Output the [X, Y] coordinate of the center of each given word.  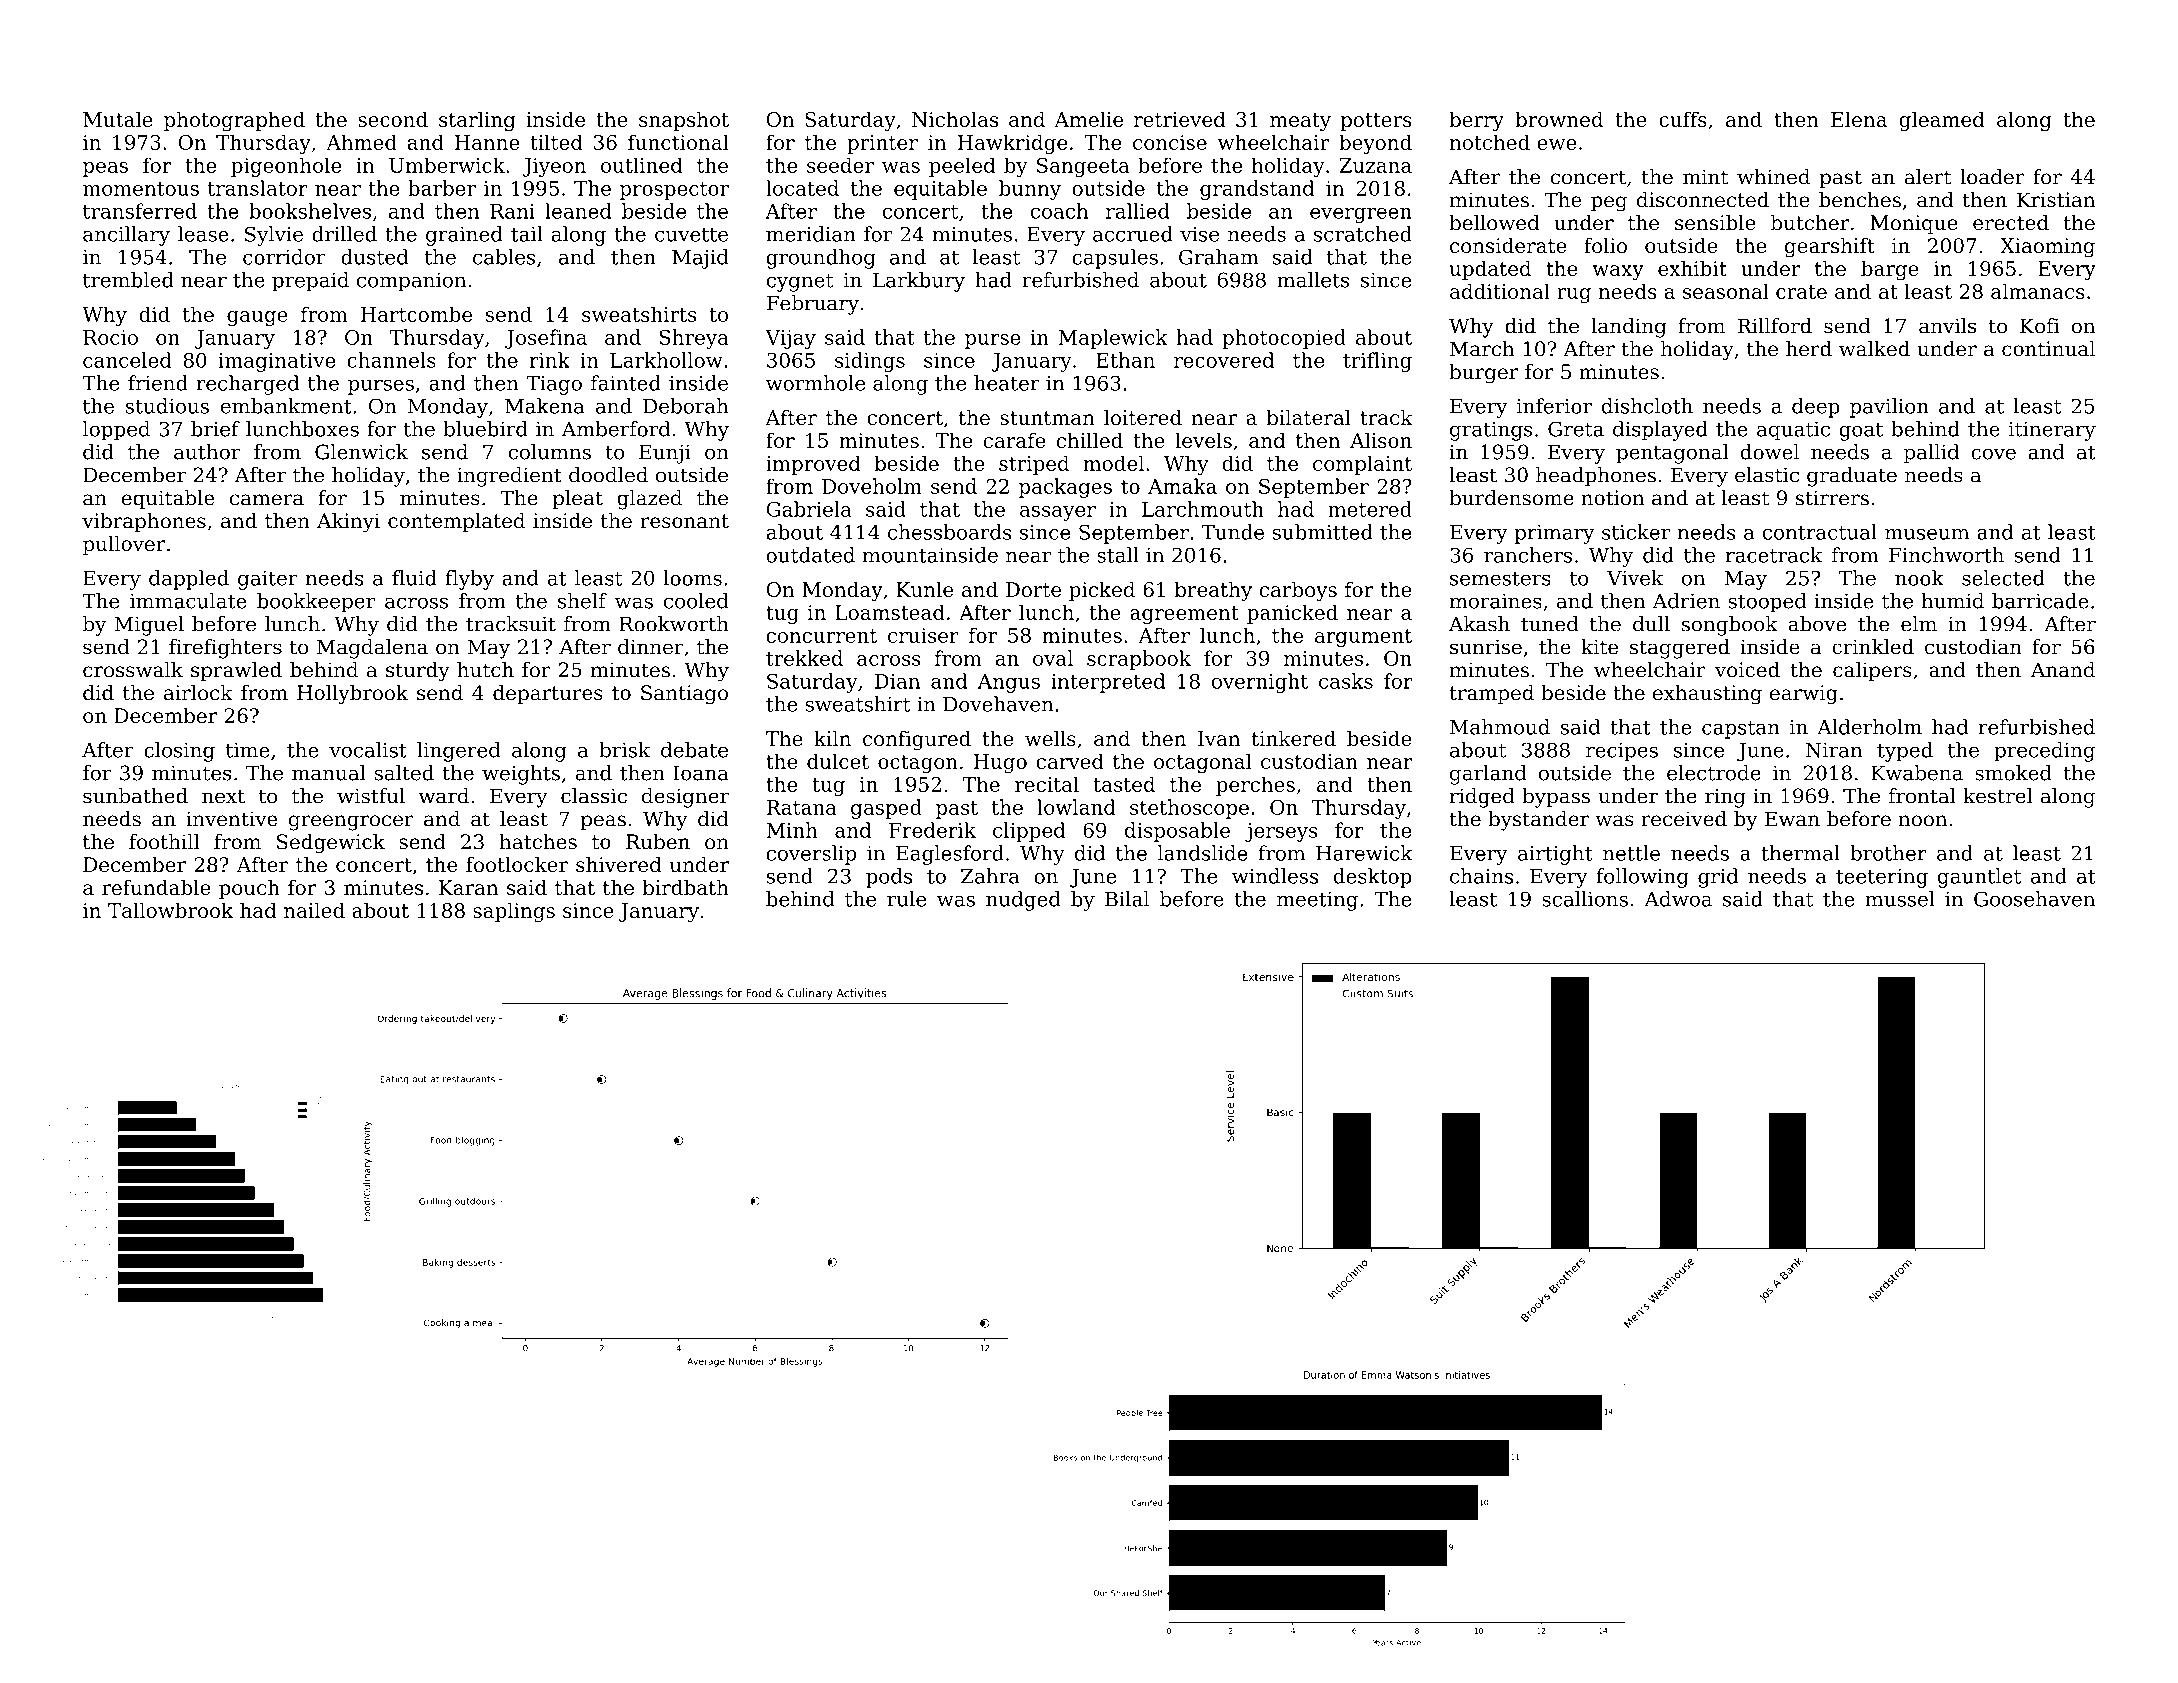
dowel [1770, 452]
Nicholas [955, 119]
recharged [247, 385]
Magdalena [372, 649]
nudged [1023, 901]
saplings [514, 912]
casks [1346, 681]
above [1817, 624]
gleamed [1942, 121]
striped [1034, 465]
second [393, 119]
